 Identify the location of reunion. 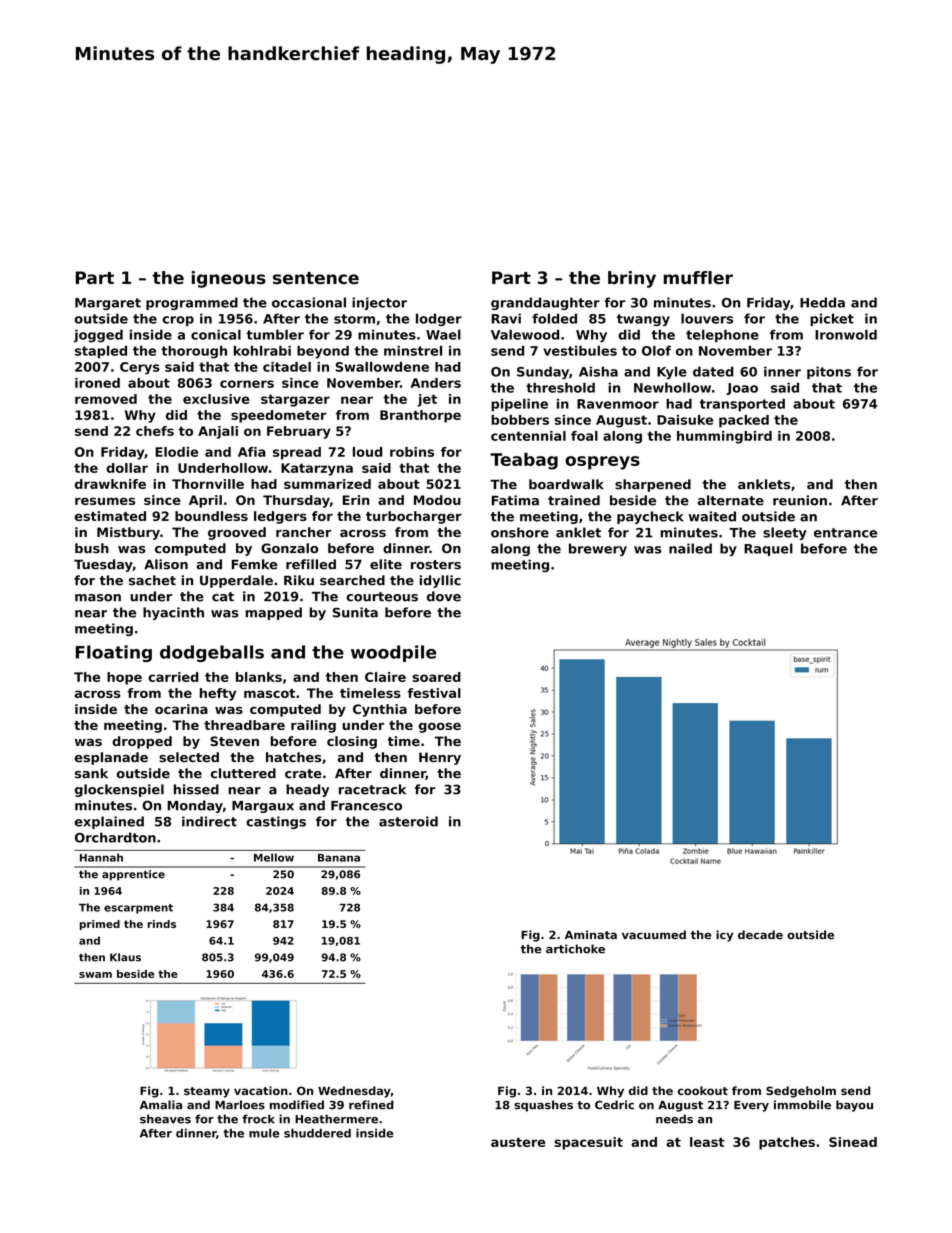
(800, 500).
